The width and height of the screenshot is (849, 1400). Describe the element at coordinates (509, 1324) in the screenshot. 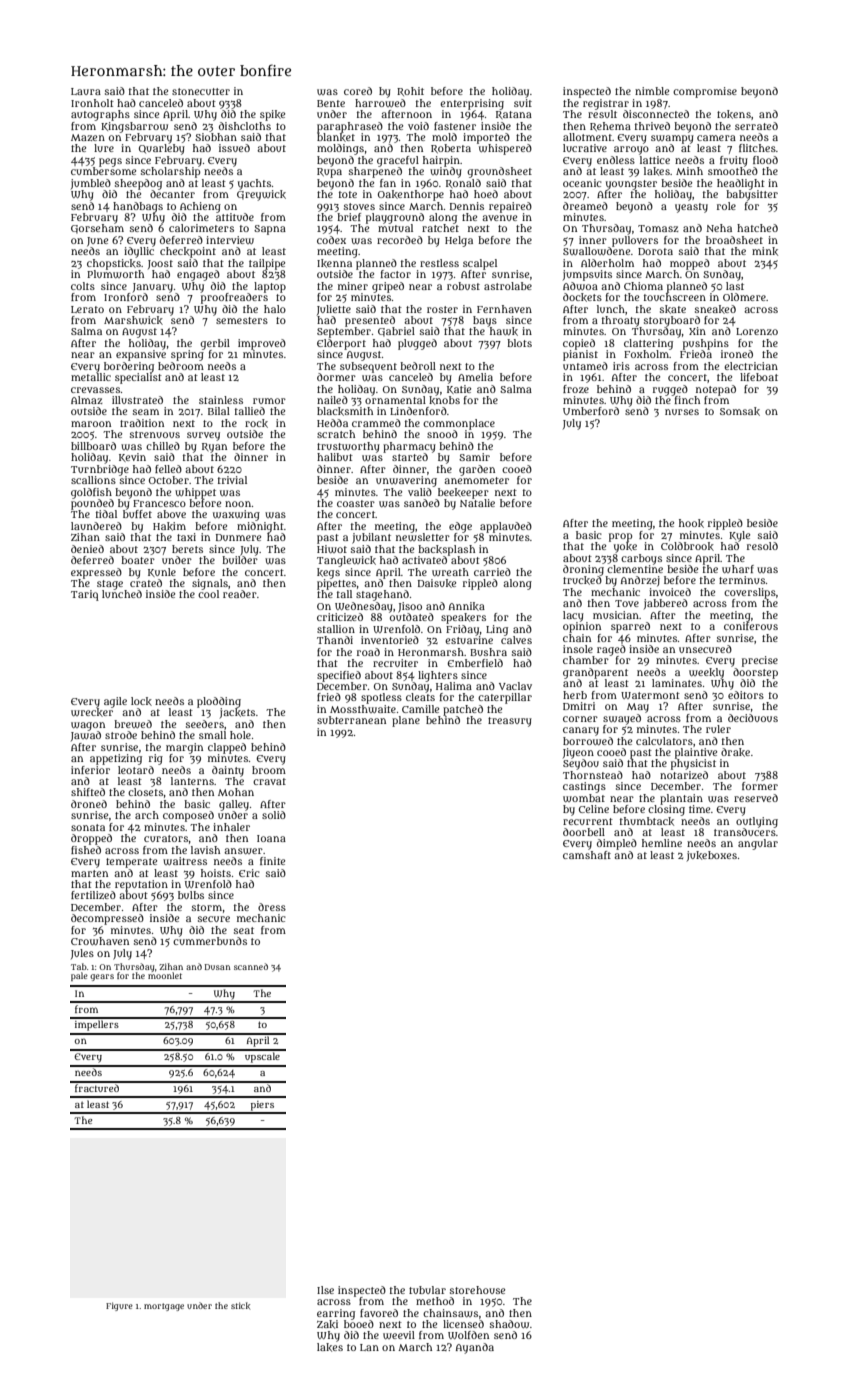

I see `shadow` at that location.
